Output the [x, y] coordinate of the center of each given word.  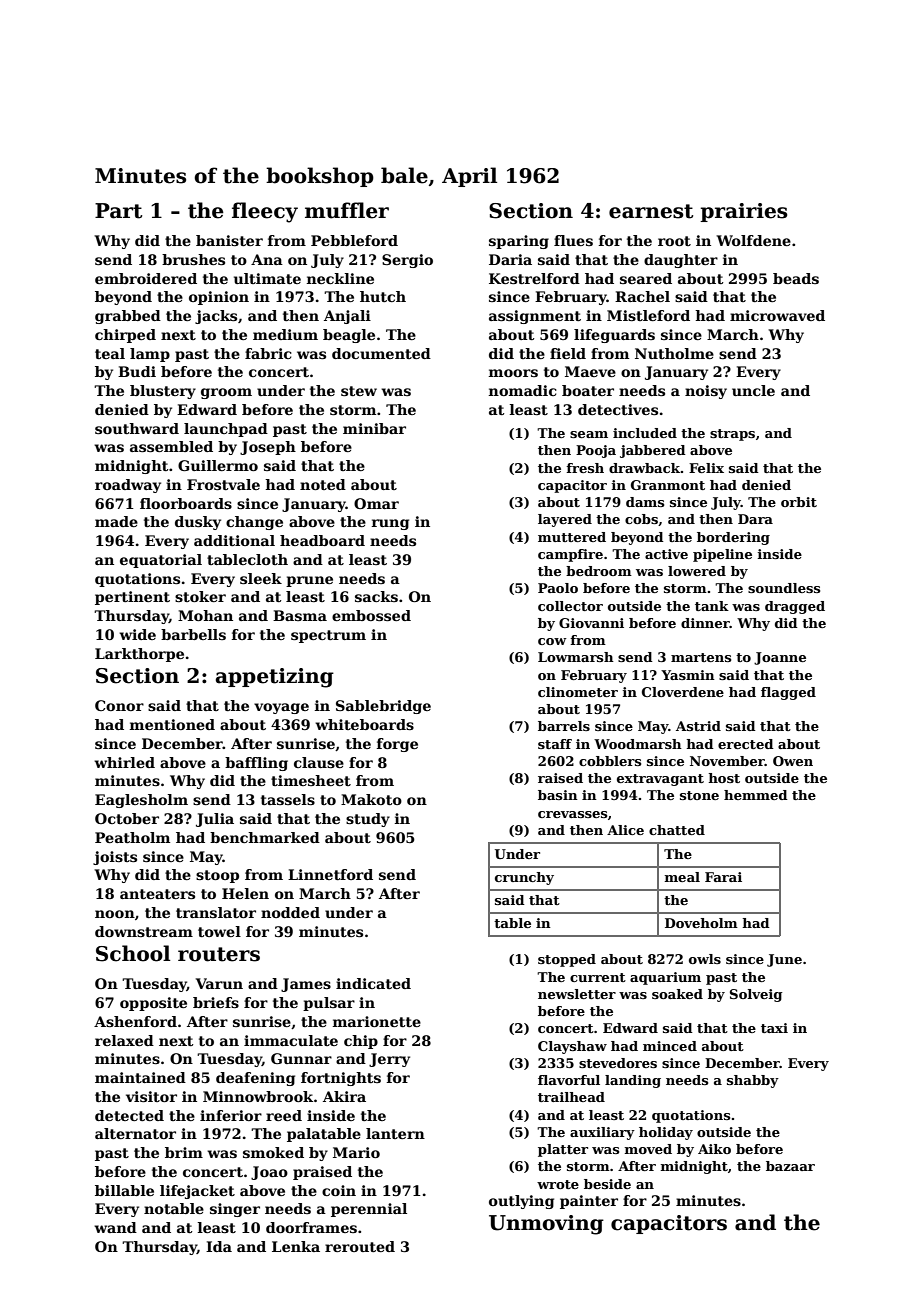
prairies [744, 212]
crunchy [524, 878]
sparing [519, 242]
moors [513, 373]
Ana [267, 259]
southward [137, 428]
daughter [681, 261]
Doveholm [701, 923]
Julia [215, 820]
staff [555, 744]
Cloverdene [683, 692]
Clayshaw [572, 1047]
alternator [135, 1133]
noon [115, 914]
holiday [666, 1133]
